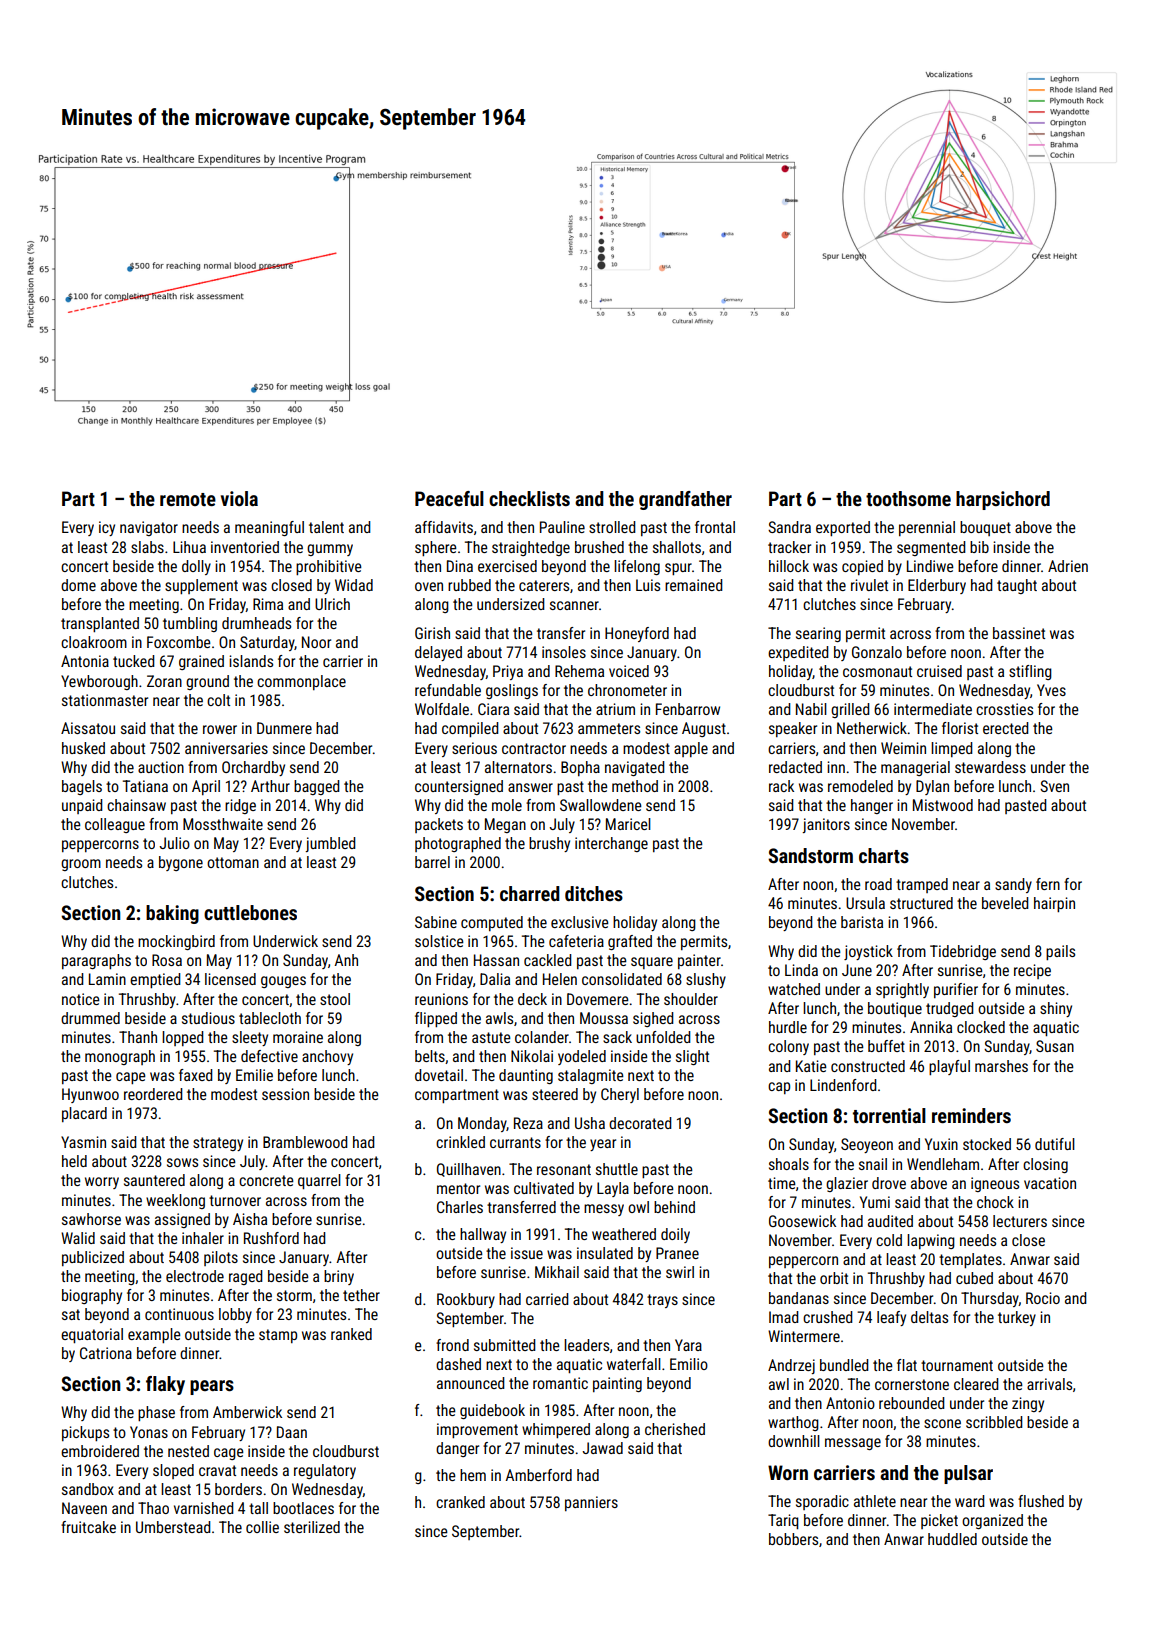 The image size is (1151, 1628). I want to click on janitors, so click(826, 825).
